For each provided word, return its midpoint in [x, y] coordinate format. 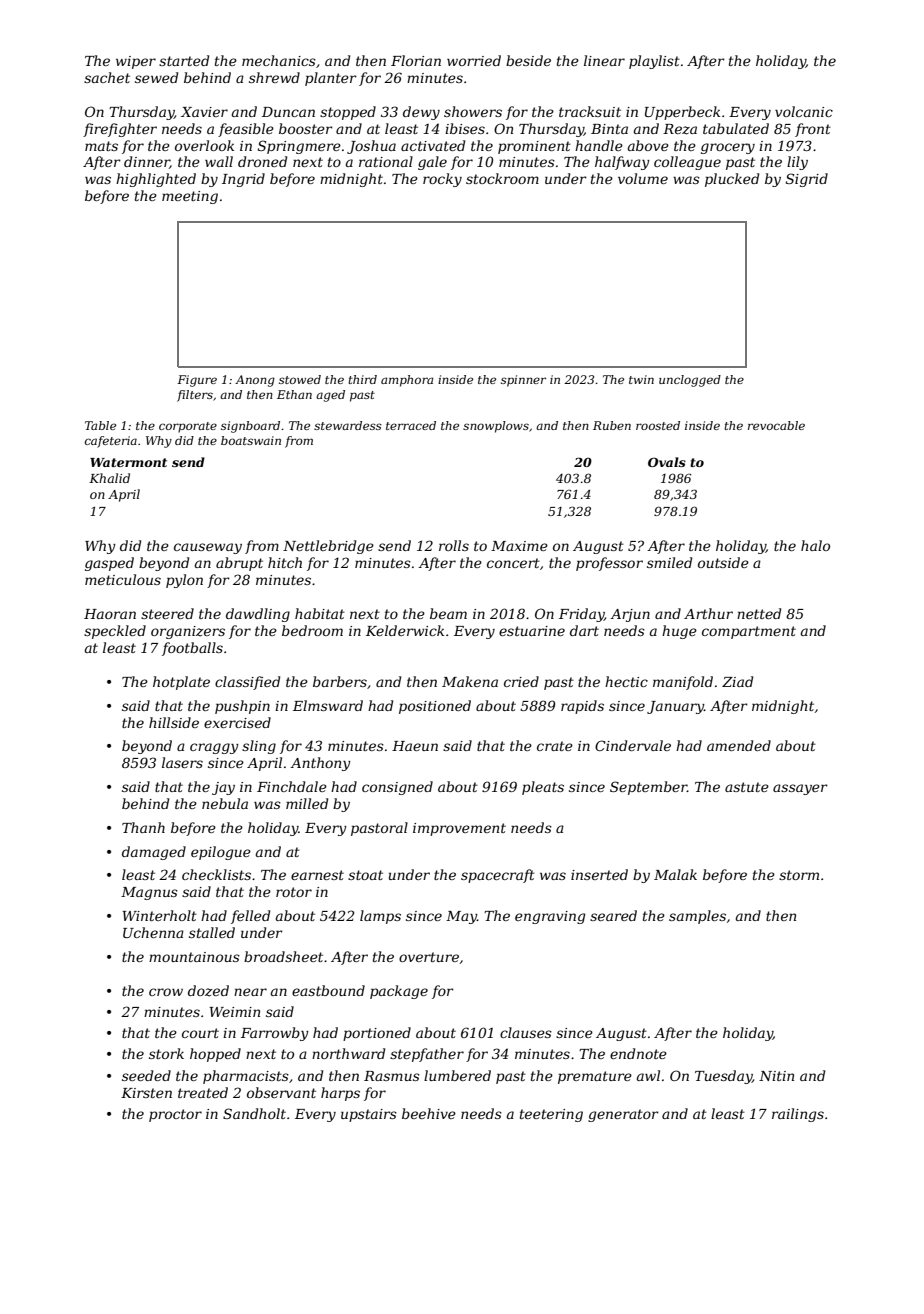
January [675, 707]
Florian [416, 60]
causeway [208, 548]
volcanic [804, 111]
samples [697, 917]
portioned [377, 1034]
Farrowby [275, 1034]
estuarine [532, 631]
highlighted [156, 180]
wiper [136, 62]
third [362, 379]
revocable [776, 425]
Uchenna [153, 932]
